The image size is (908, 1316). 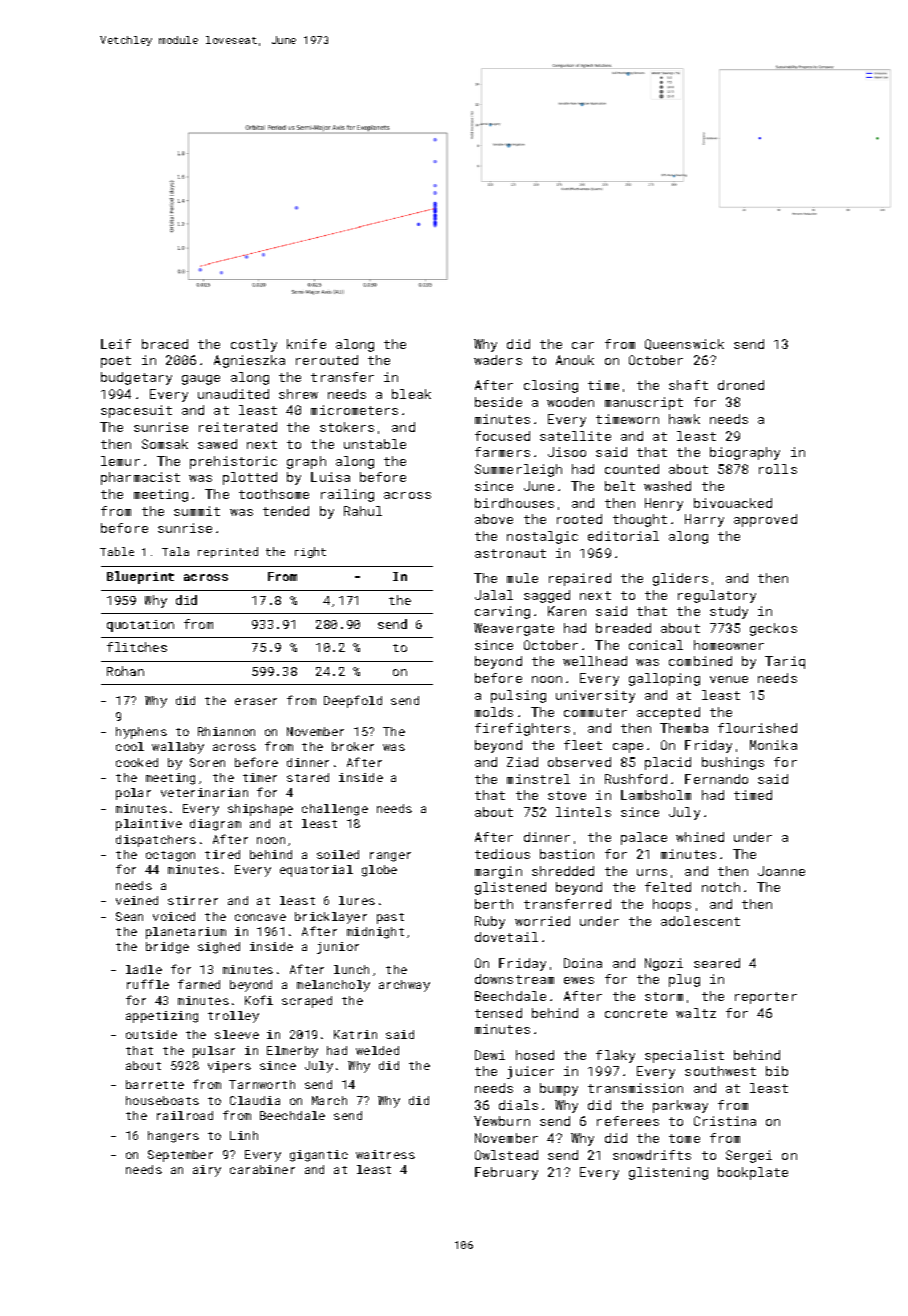 What do you see at coordinates (684, 344) in the screenshot?
I see `Queenswick` at bounding box center [684, 344].
